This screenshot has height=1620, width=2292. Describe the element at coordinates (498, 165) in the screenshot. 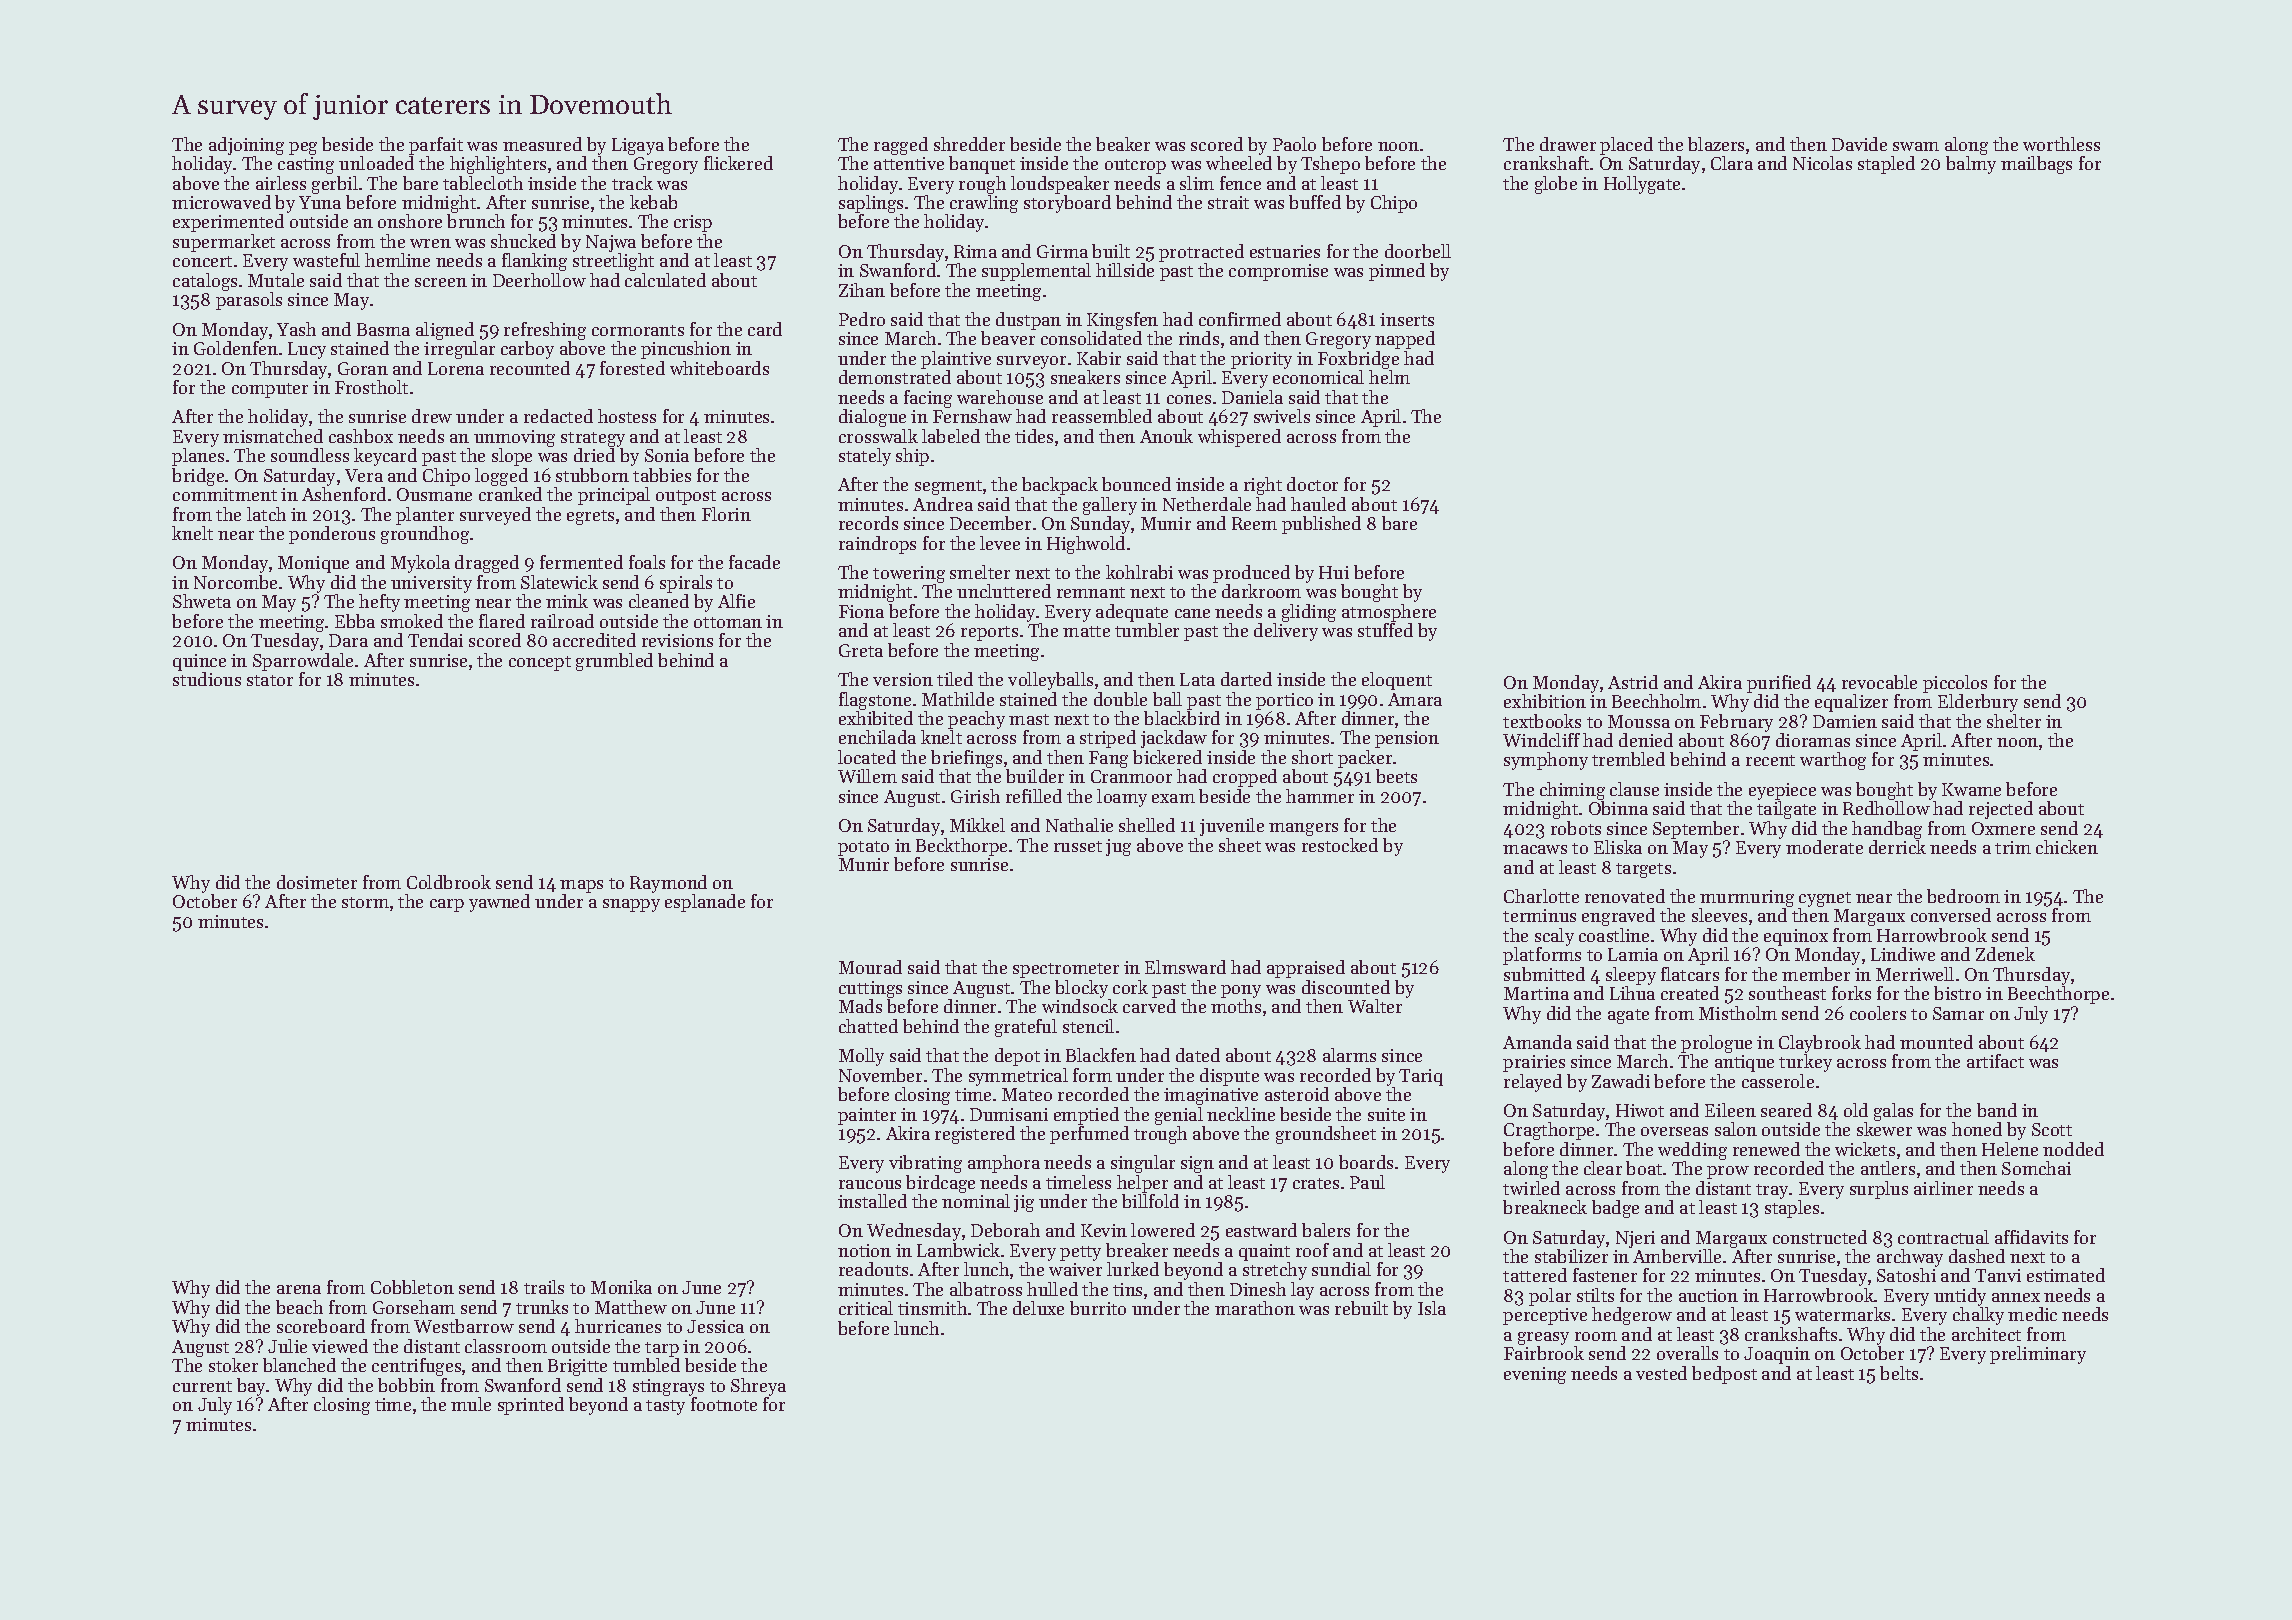

I see `highlighters` at that location.
